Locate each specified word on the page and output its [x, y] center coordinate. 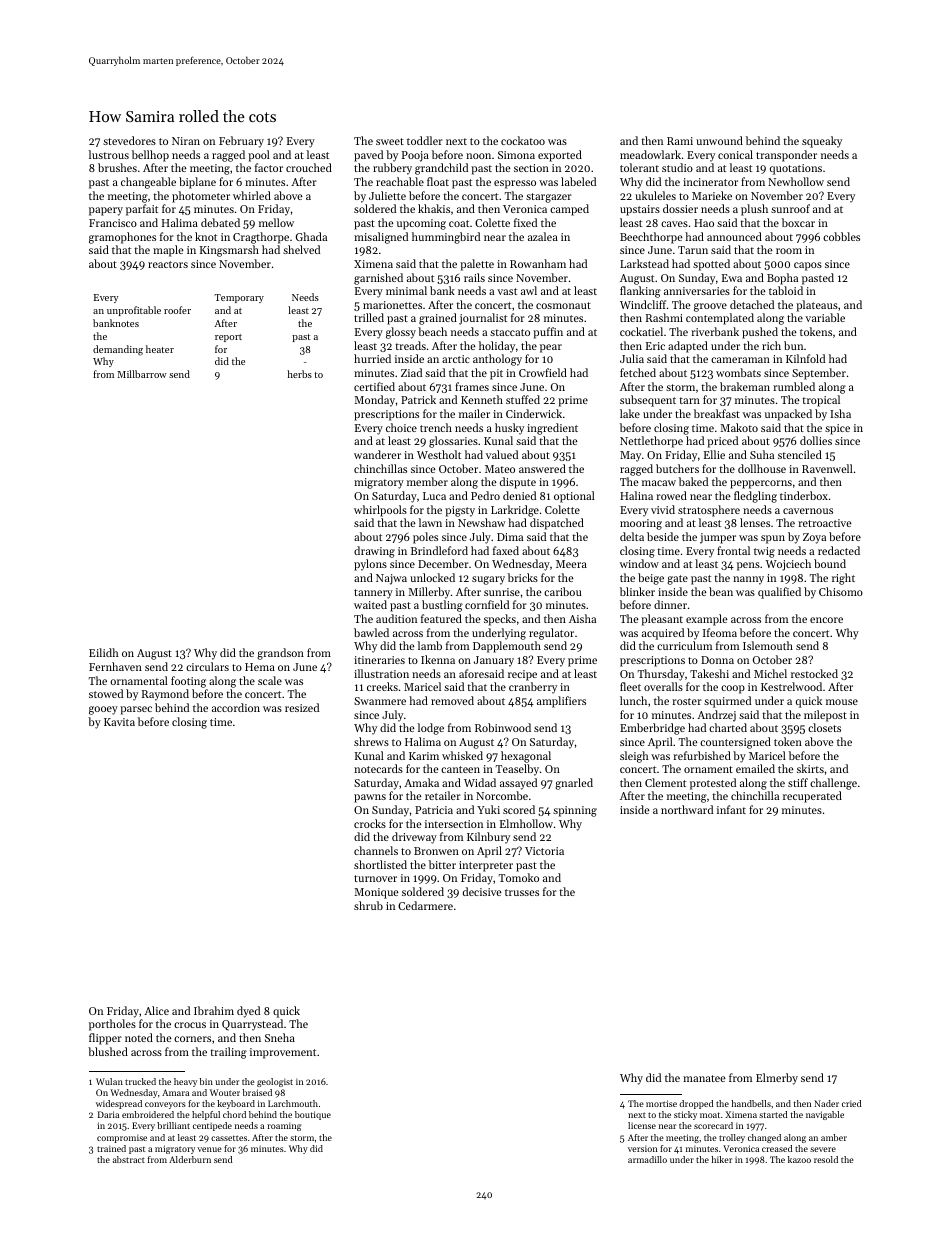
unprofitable [134, 311]
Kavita [119, 722]
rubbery [392, 169]
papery [106, 211]
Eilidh [104, 652]
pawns [370, 798]
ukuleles [655, 195]
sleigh [634, 757]
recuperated [812, 797]
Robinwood [503, 727]
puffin [548, 333]
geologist [275, 1082]
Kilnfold [805, 358]
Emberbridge [652, 729]
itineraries [379, 660]
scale [270, 680]
